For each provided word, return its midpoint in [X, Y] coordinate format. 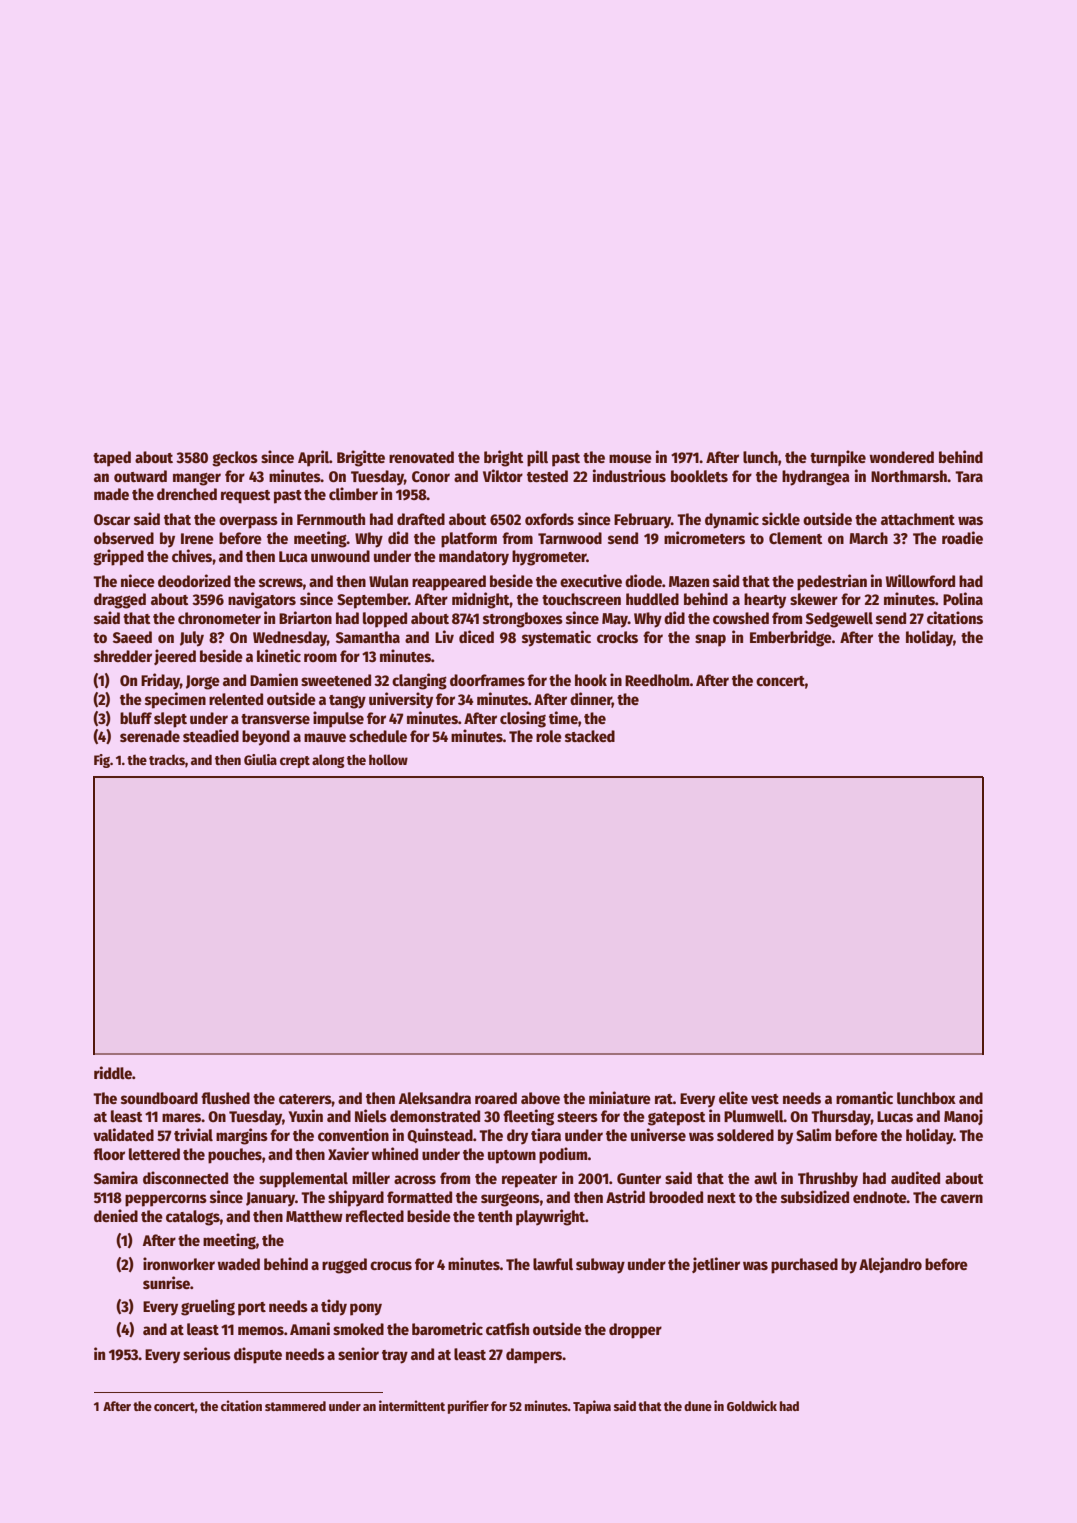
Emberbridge [791, 638]
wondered [901, 457]
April [313, 458]
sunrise [166, 1282]
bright [504, 458]
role [549, 736]
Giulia [260, 759]
